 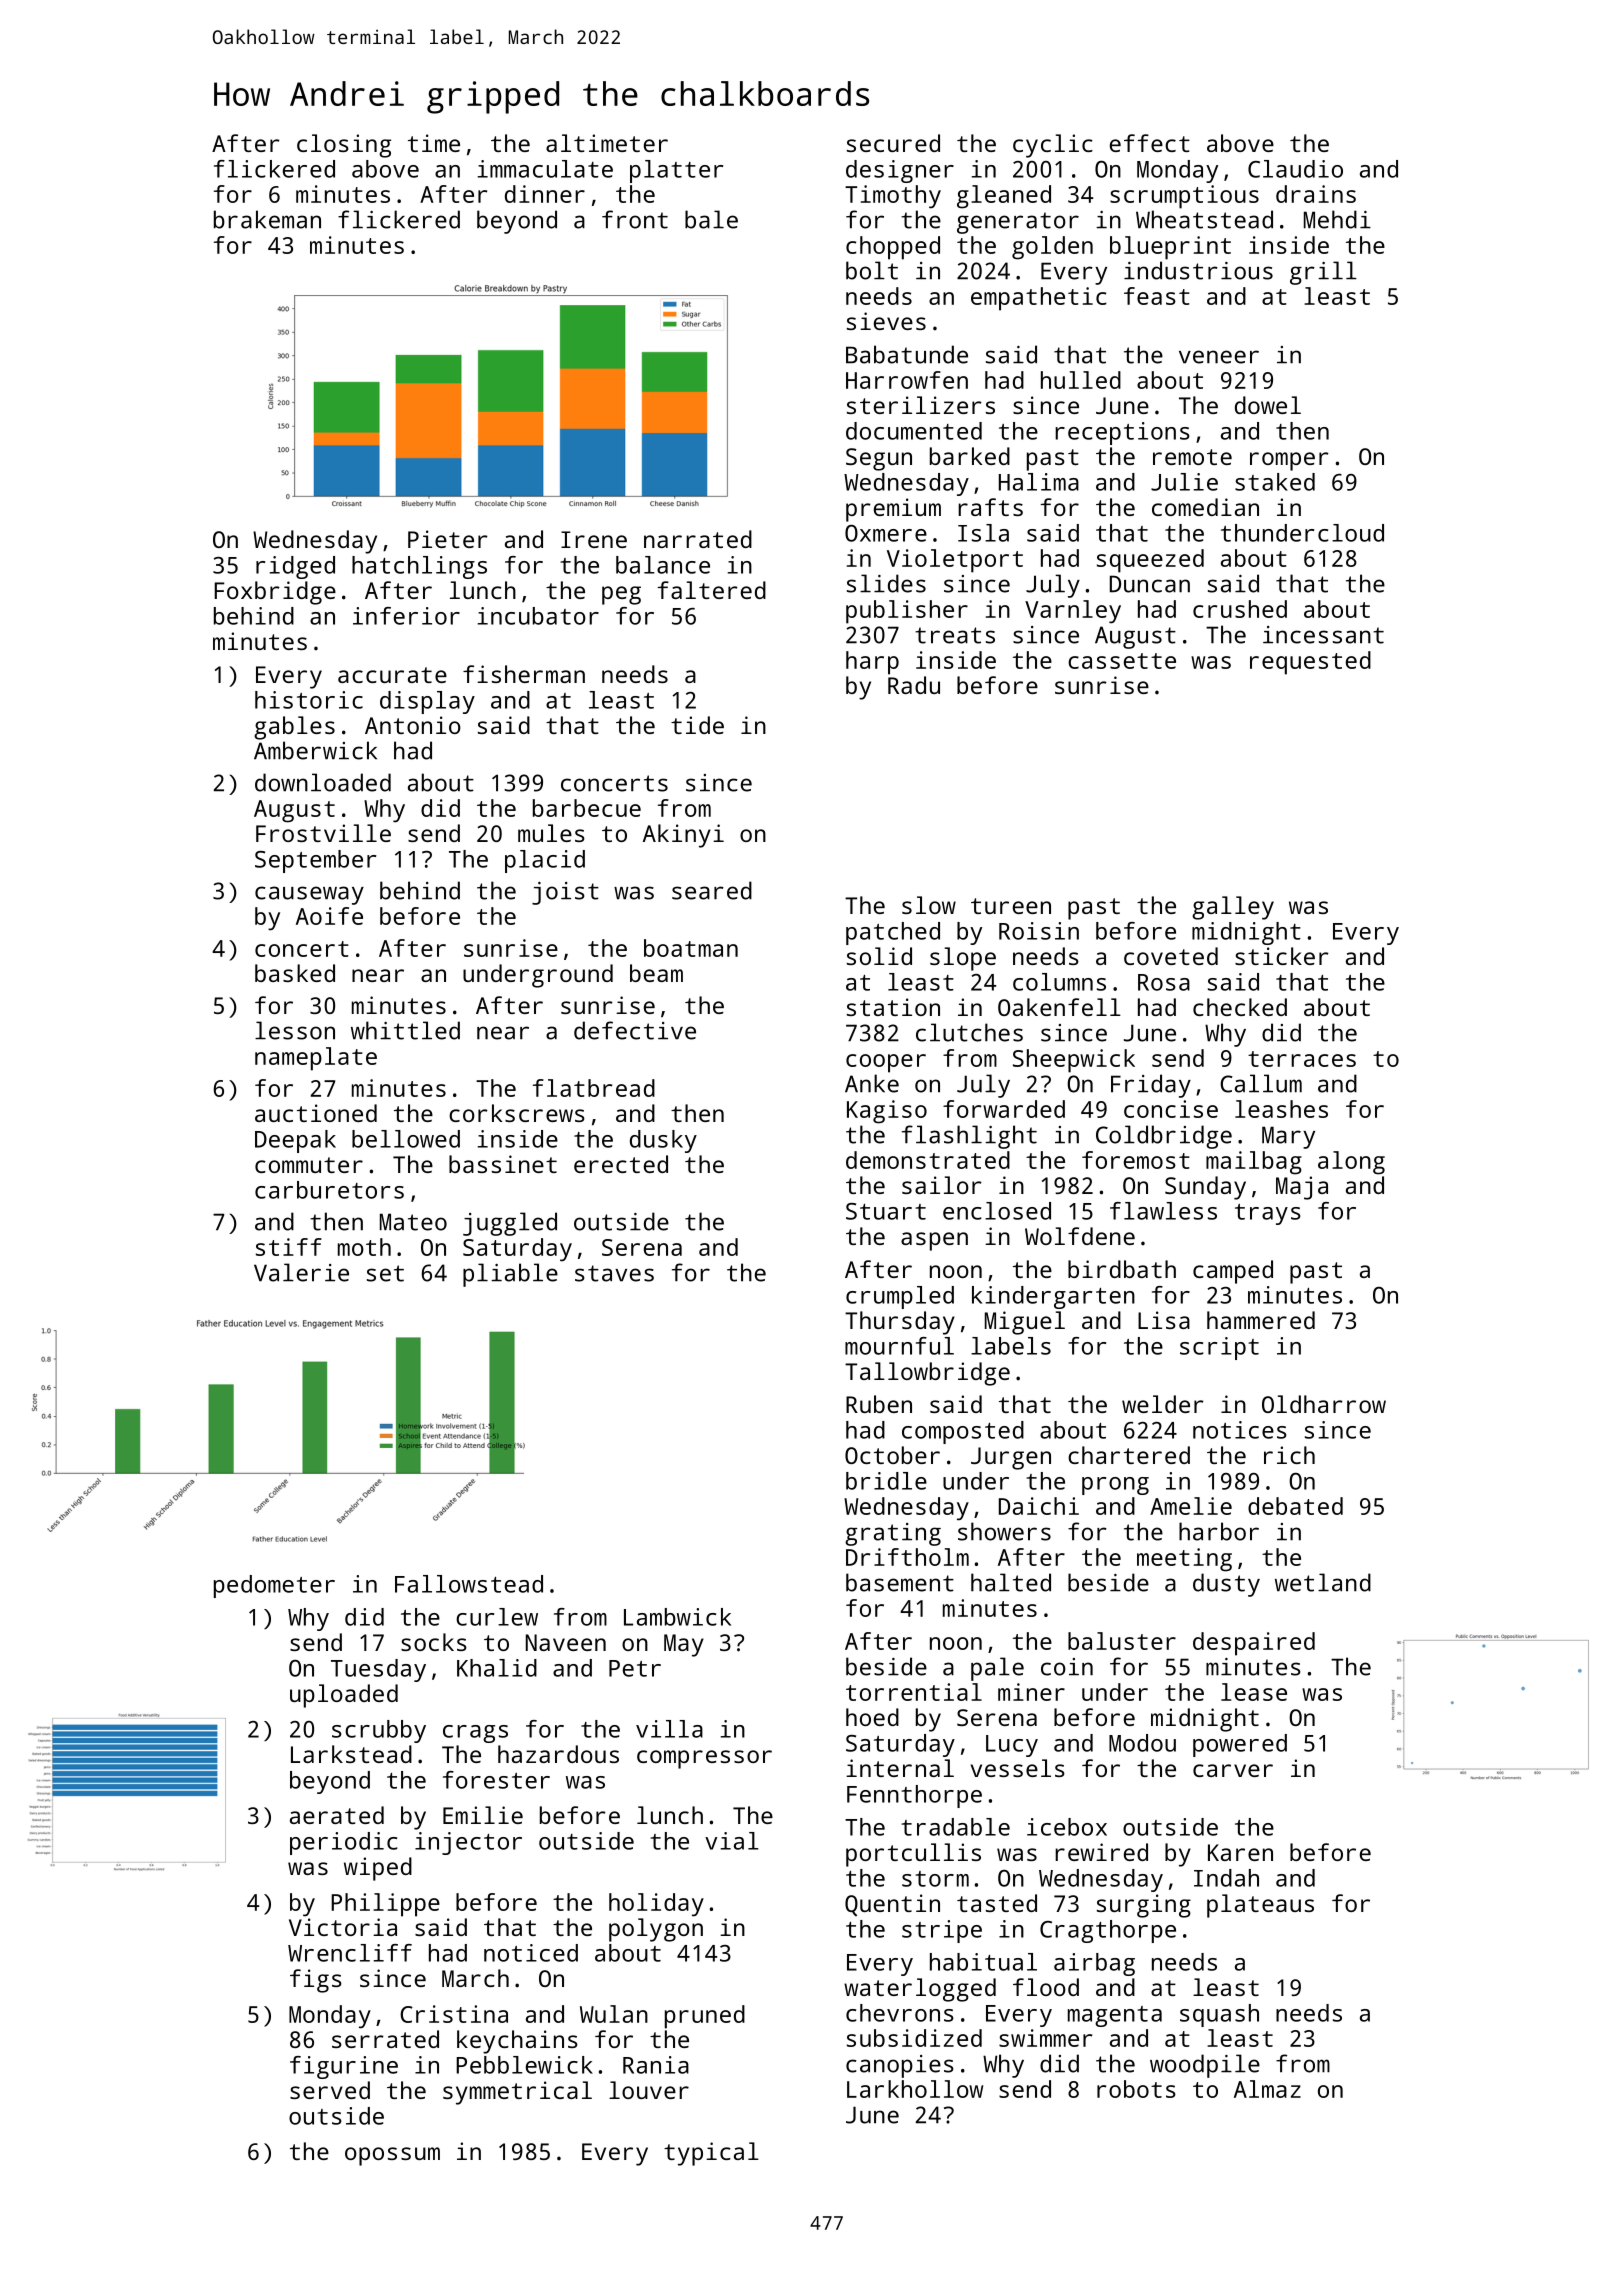 I want to click on brakeman, so click(x=267, y=219).
